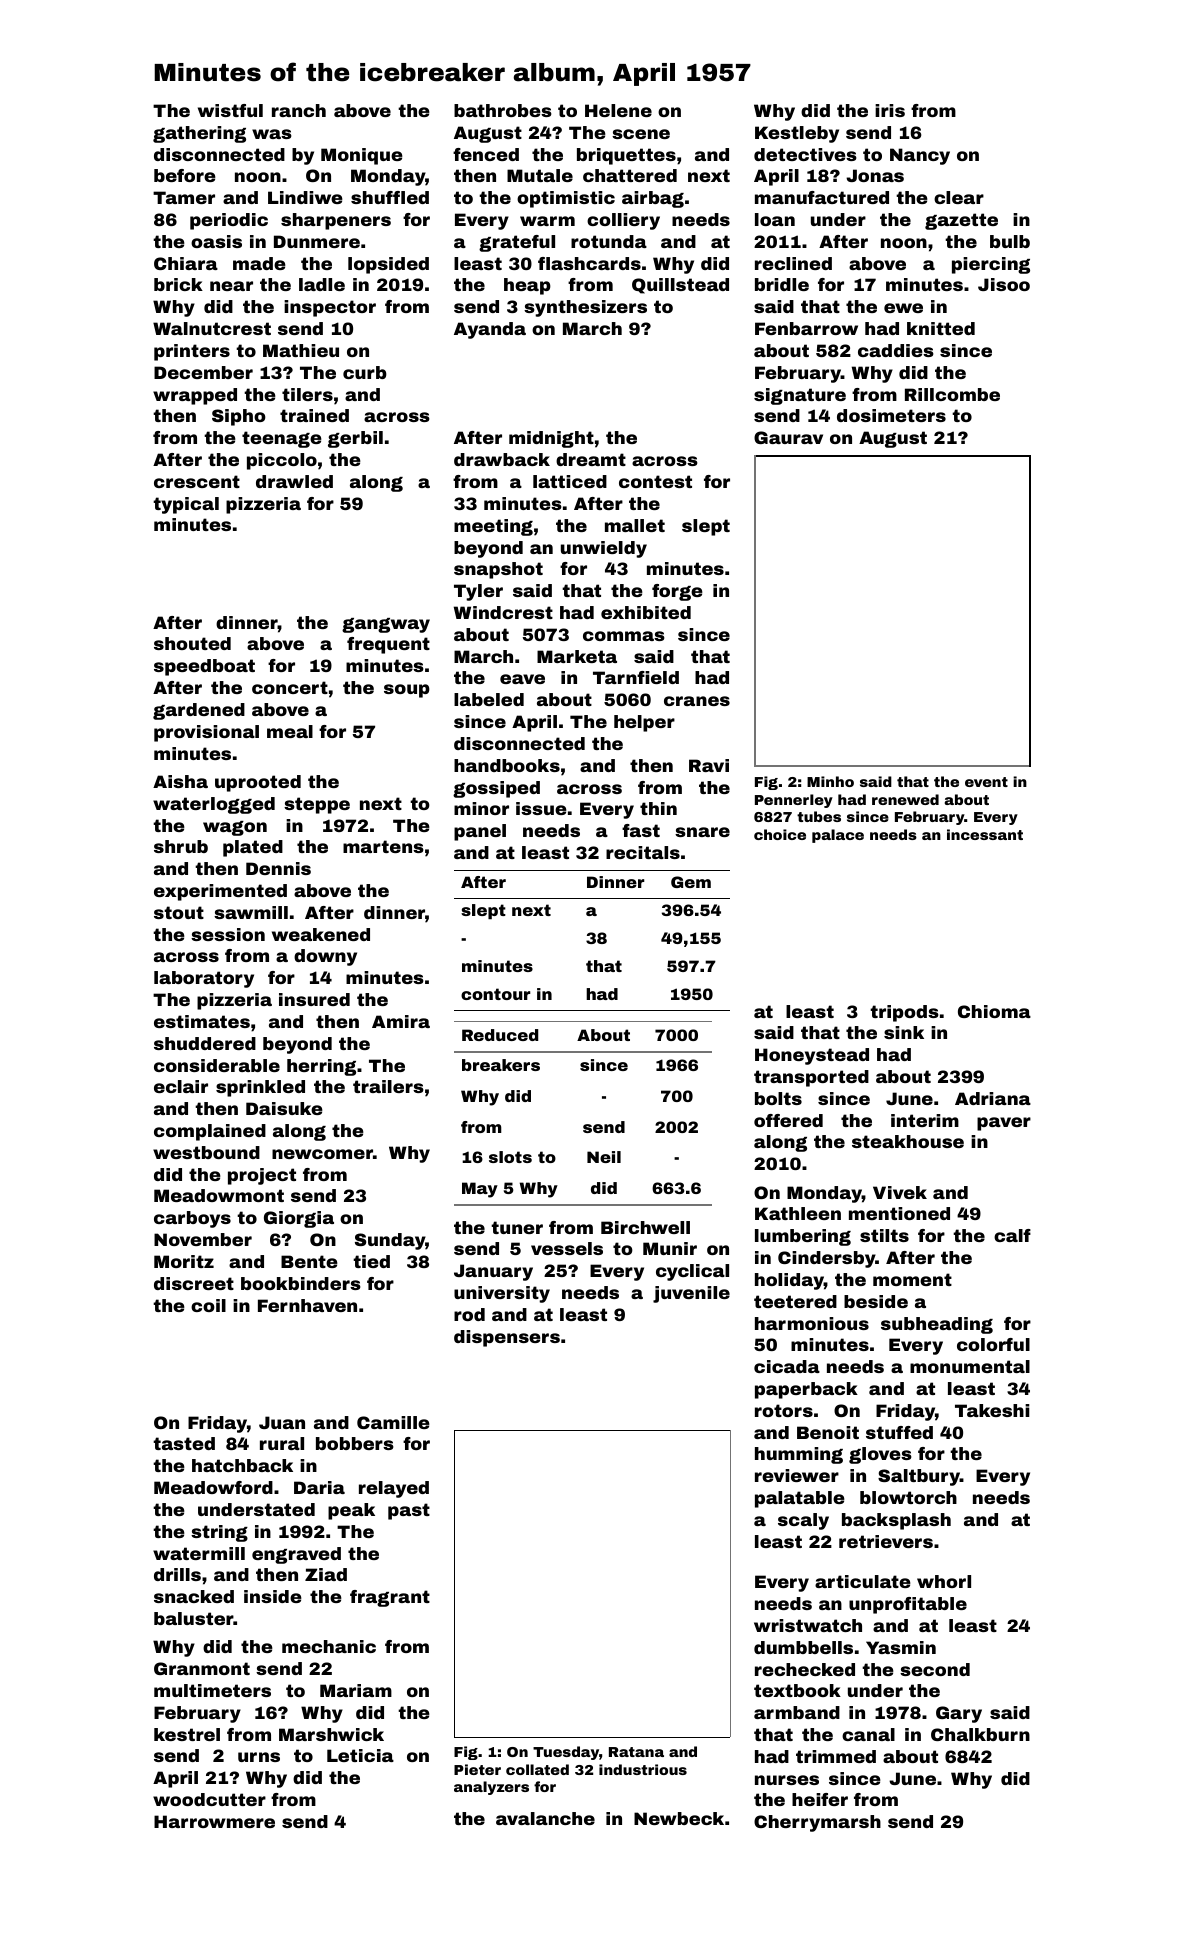 The width and height of the page is (1184, 1949). I want to click on iris, so click(890, 110).
